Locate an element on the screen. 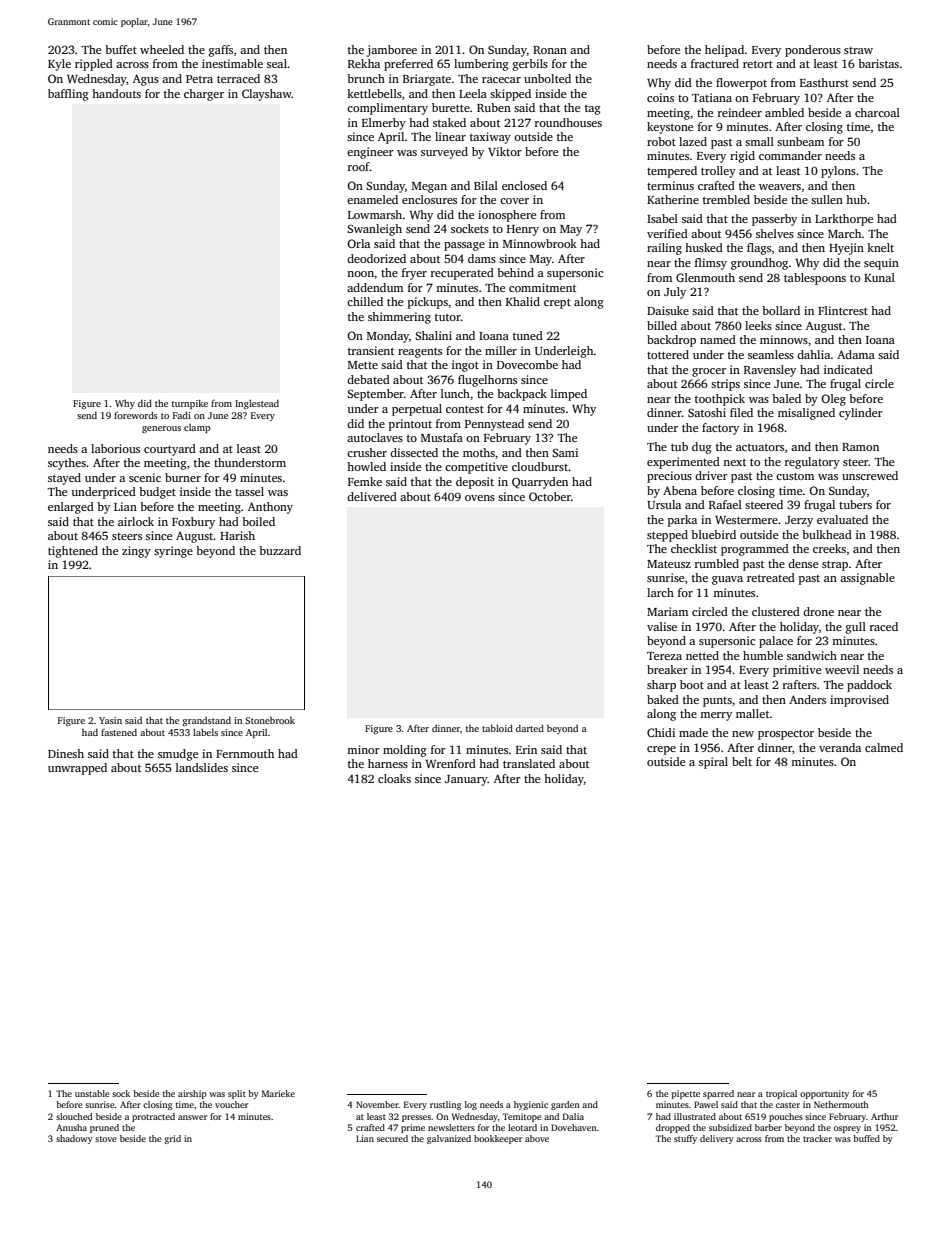  boiled is located at coordinates (258, 521).
